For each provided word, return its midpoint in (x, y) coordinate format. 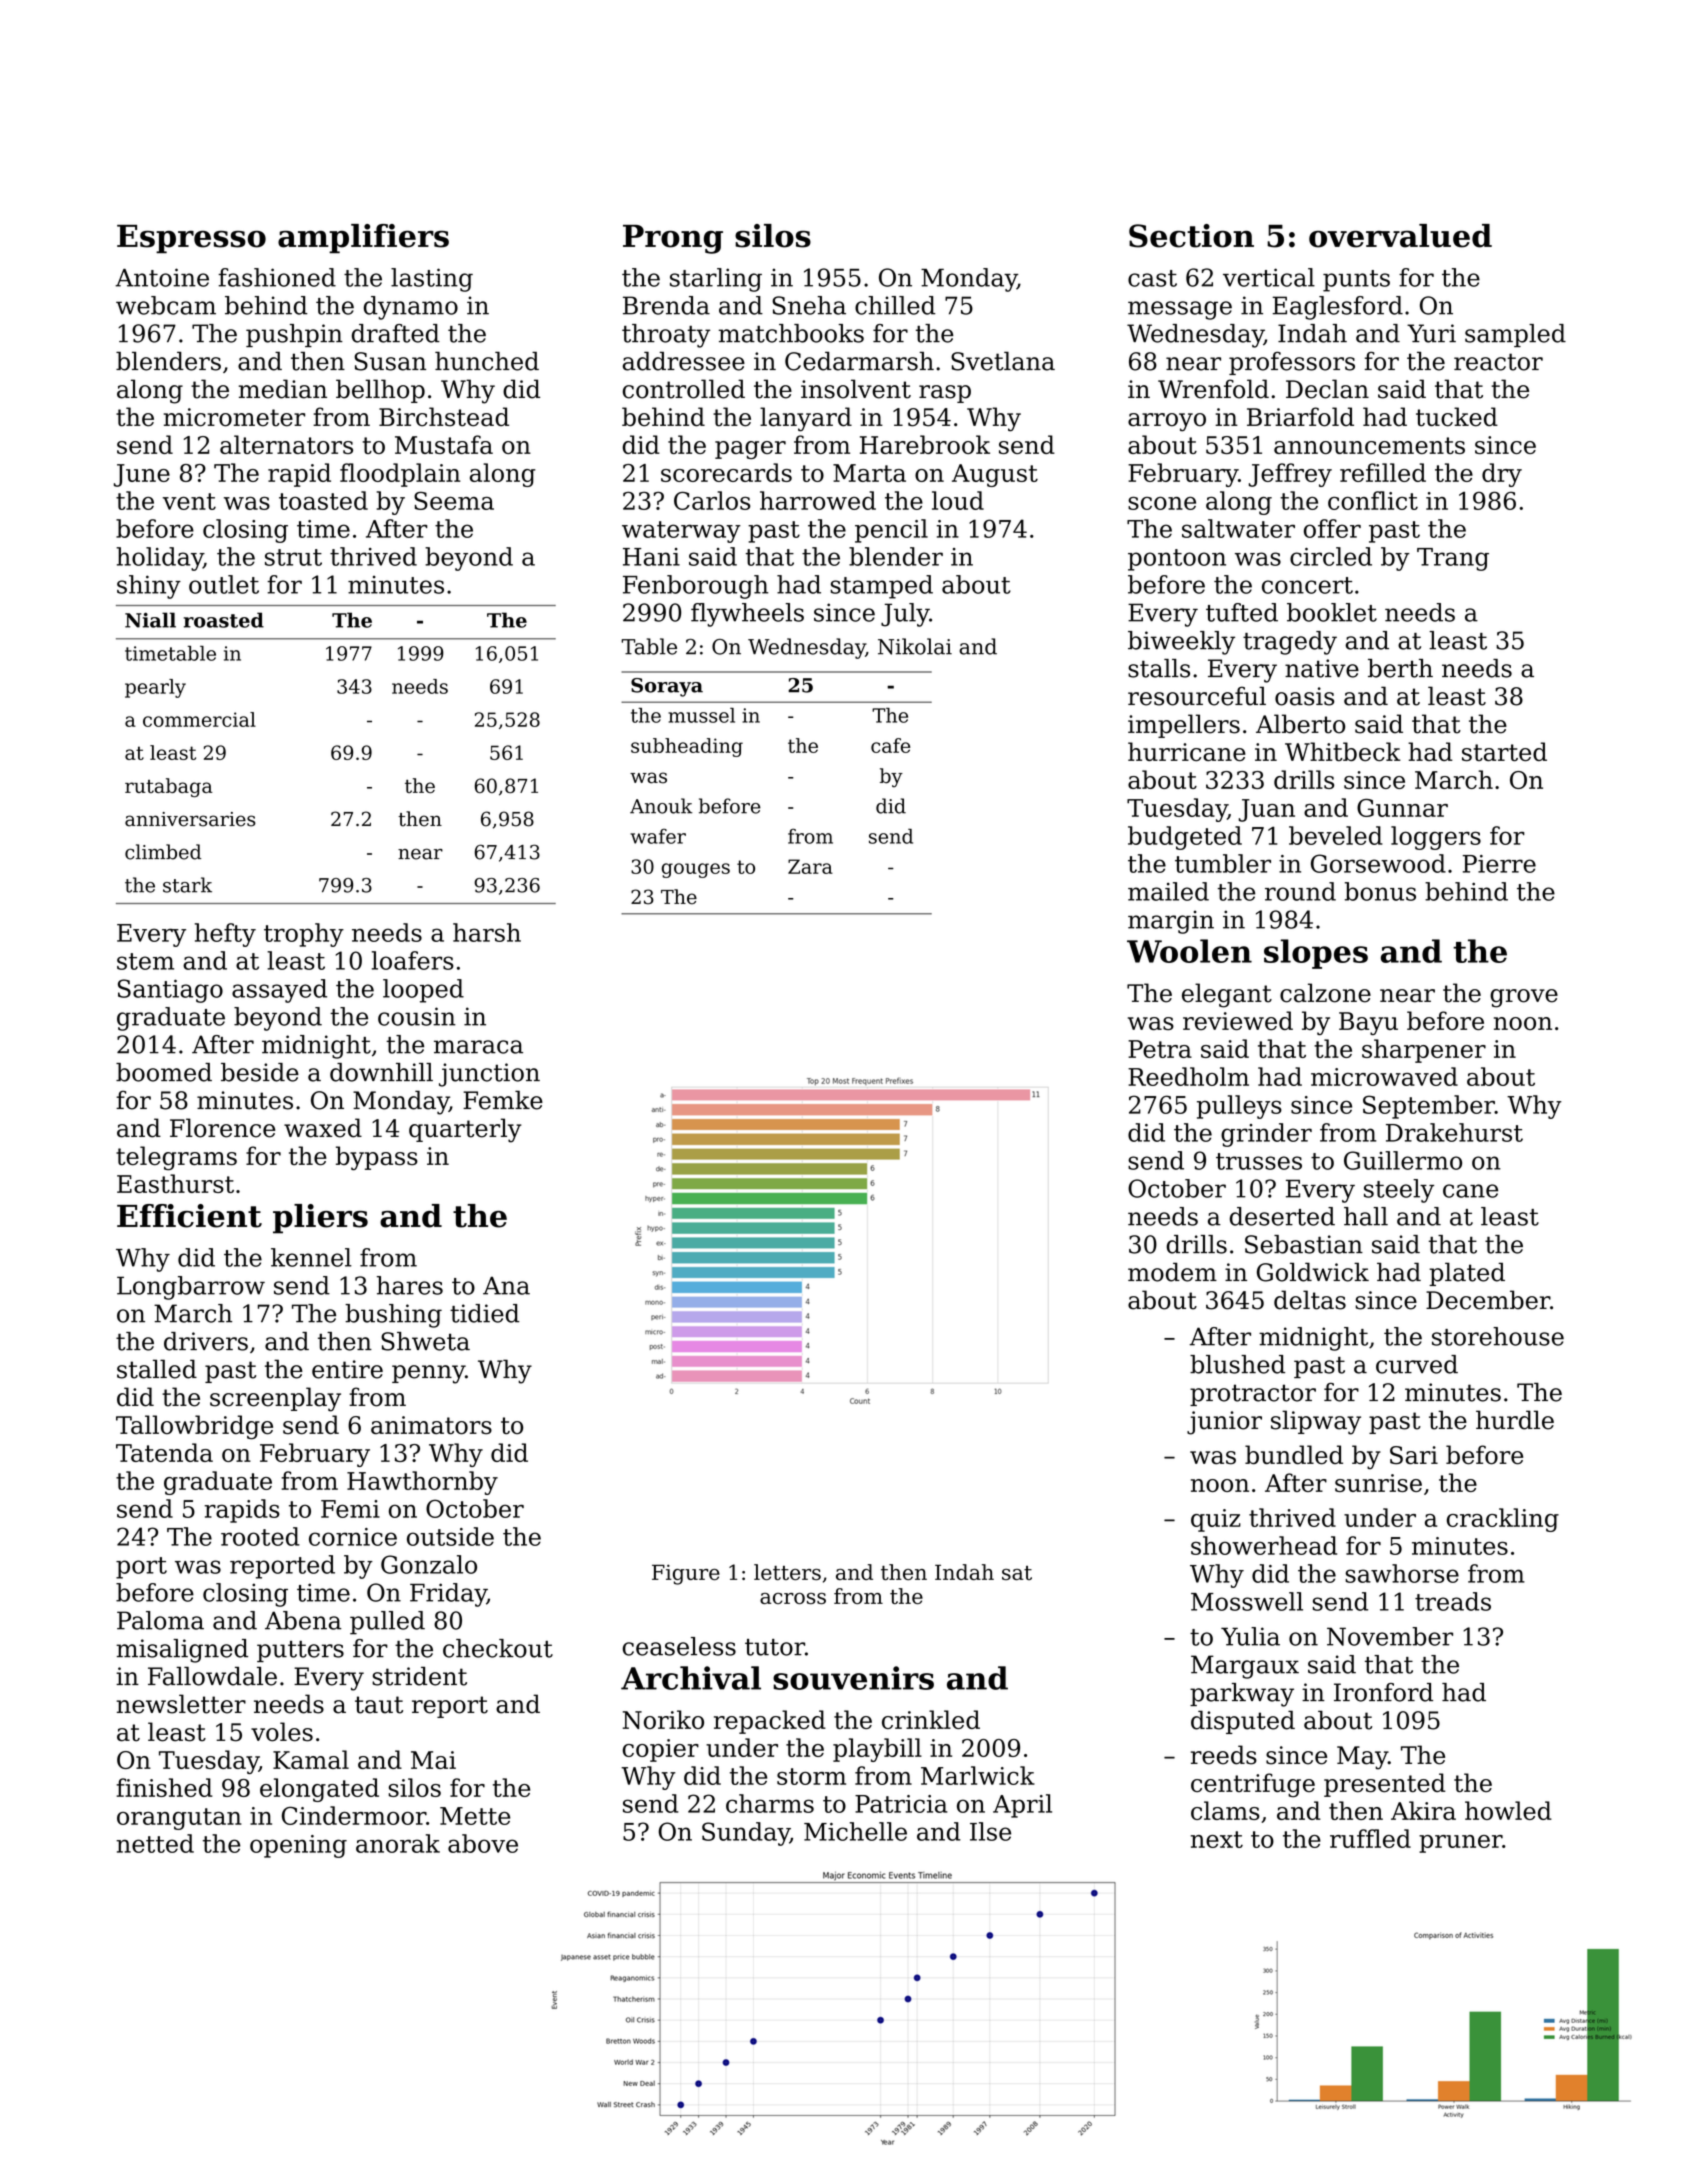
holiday (159, 559)
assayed (279, 991)
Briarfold (1300, 417)
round (1300, 891)
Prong (673, 239)
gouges (696, 870)
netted (155, 1843)
